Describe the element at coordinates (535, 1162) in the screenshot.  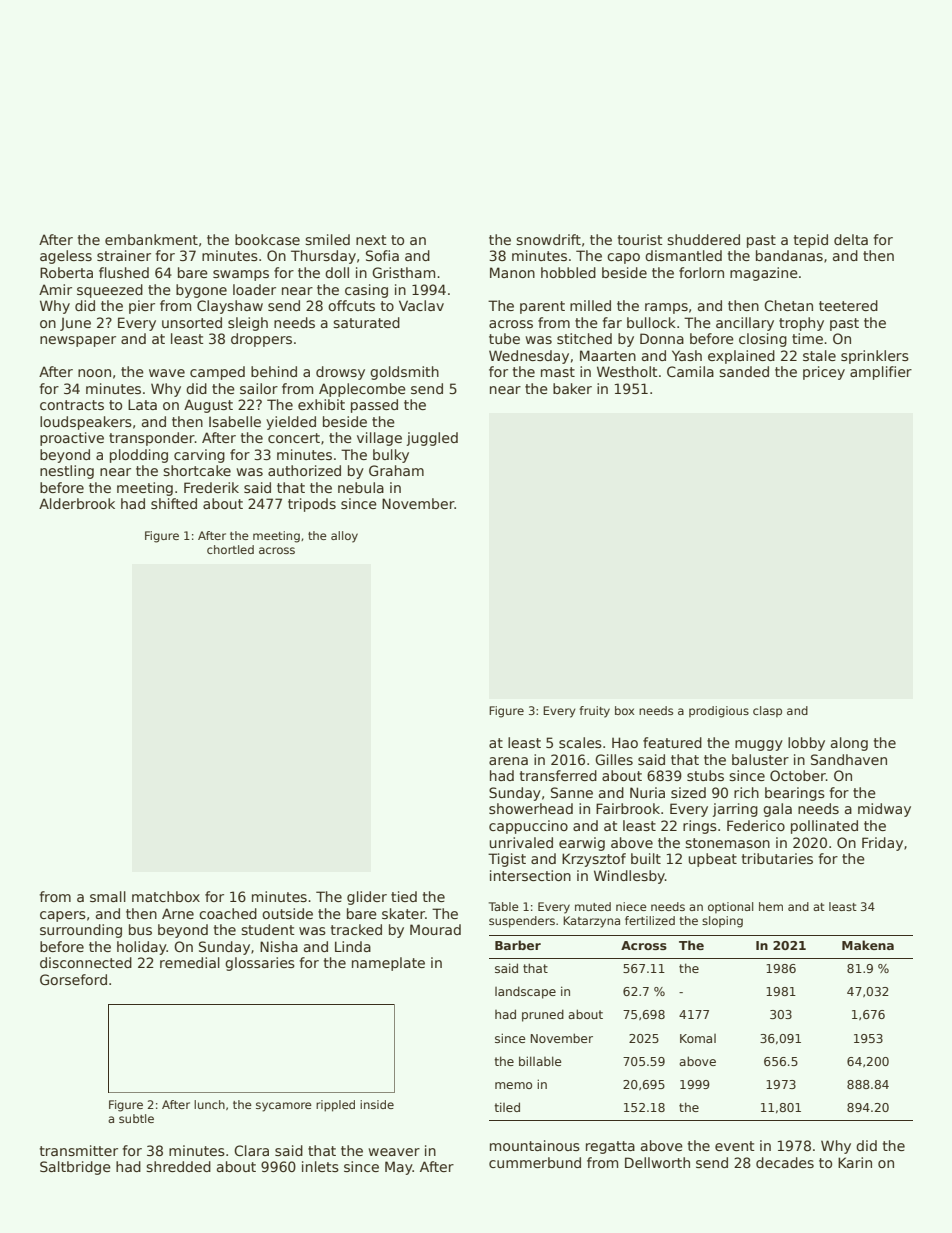
I see `cummerbund` at that location.
